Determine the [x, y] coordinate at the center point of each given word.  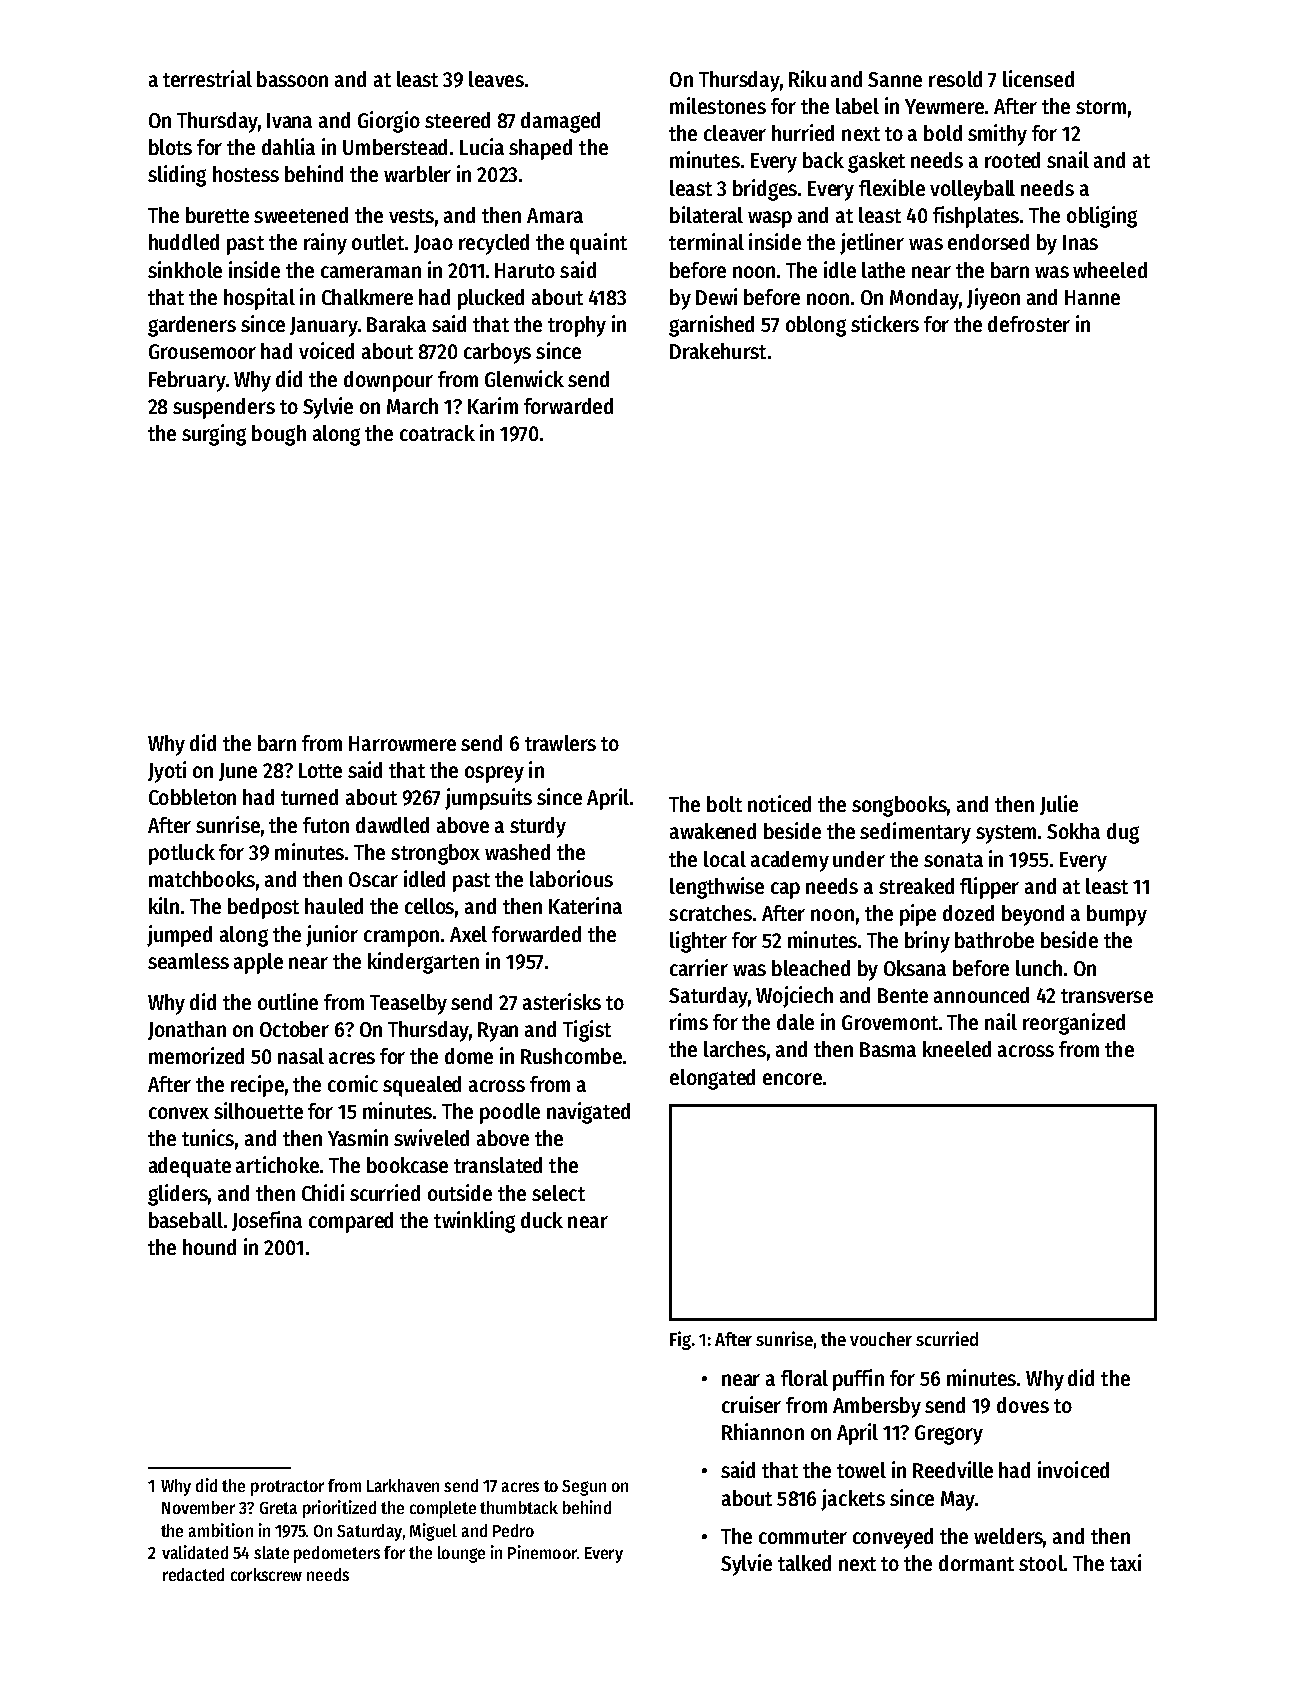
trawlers [560, 743]
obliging [1102, 217]
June [238, 772]
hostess [246, 174]
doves [1023, 1405]
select [558, 1193]
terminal [706, 241]
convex [179, 1113]
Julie [1059, 805]
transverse [1107, 996]
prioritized [339, 1509]
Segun [584, 1488]
